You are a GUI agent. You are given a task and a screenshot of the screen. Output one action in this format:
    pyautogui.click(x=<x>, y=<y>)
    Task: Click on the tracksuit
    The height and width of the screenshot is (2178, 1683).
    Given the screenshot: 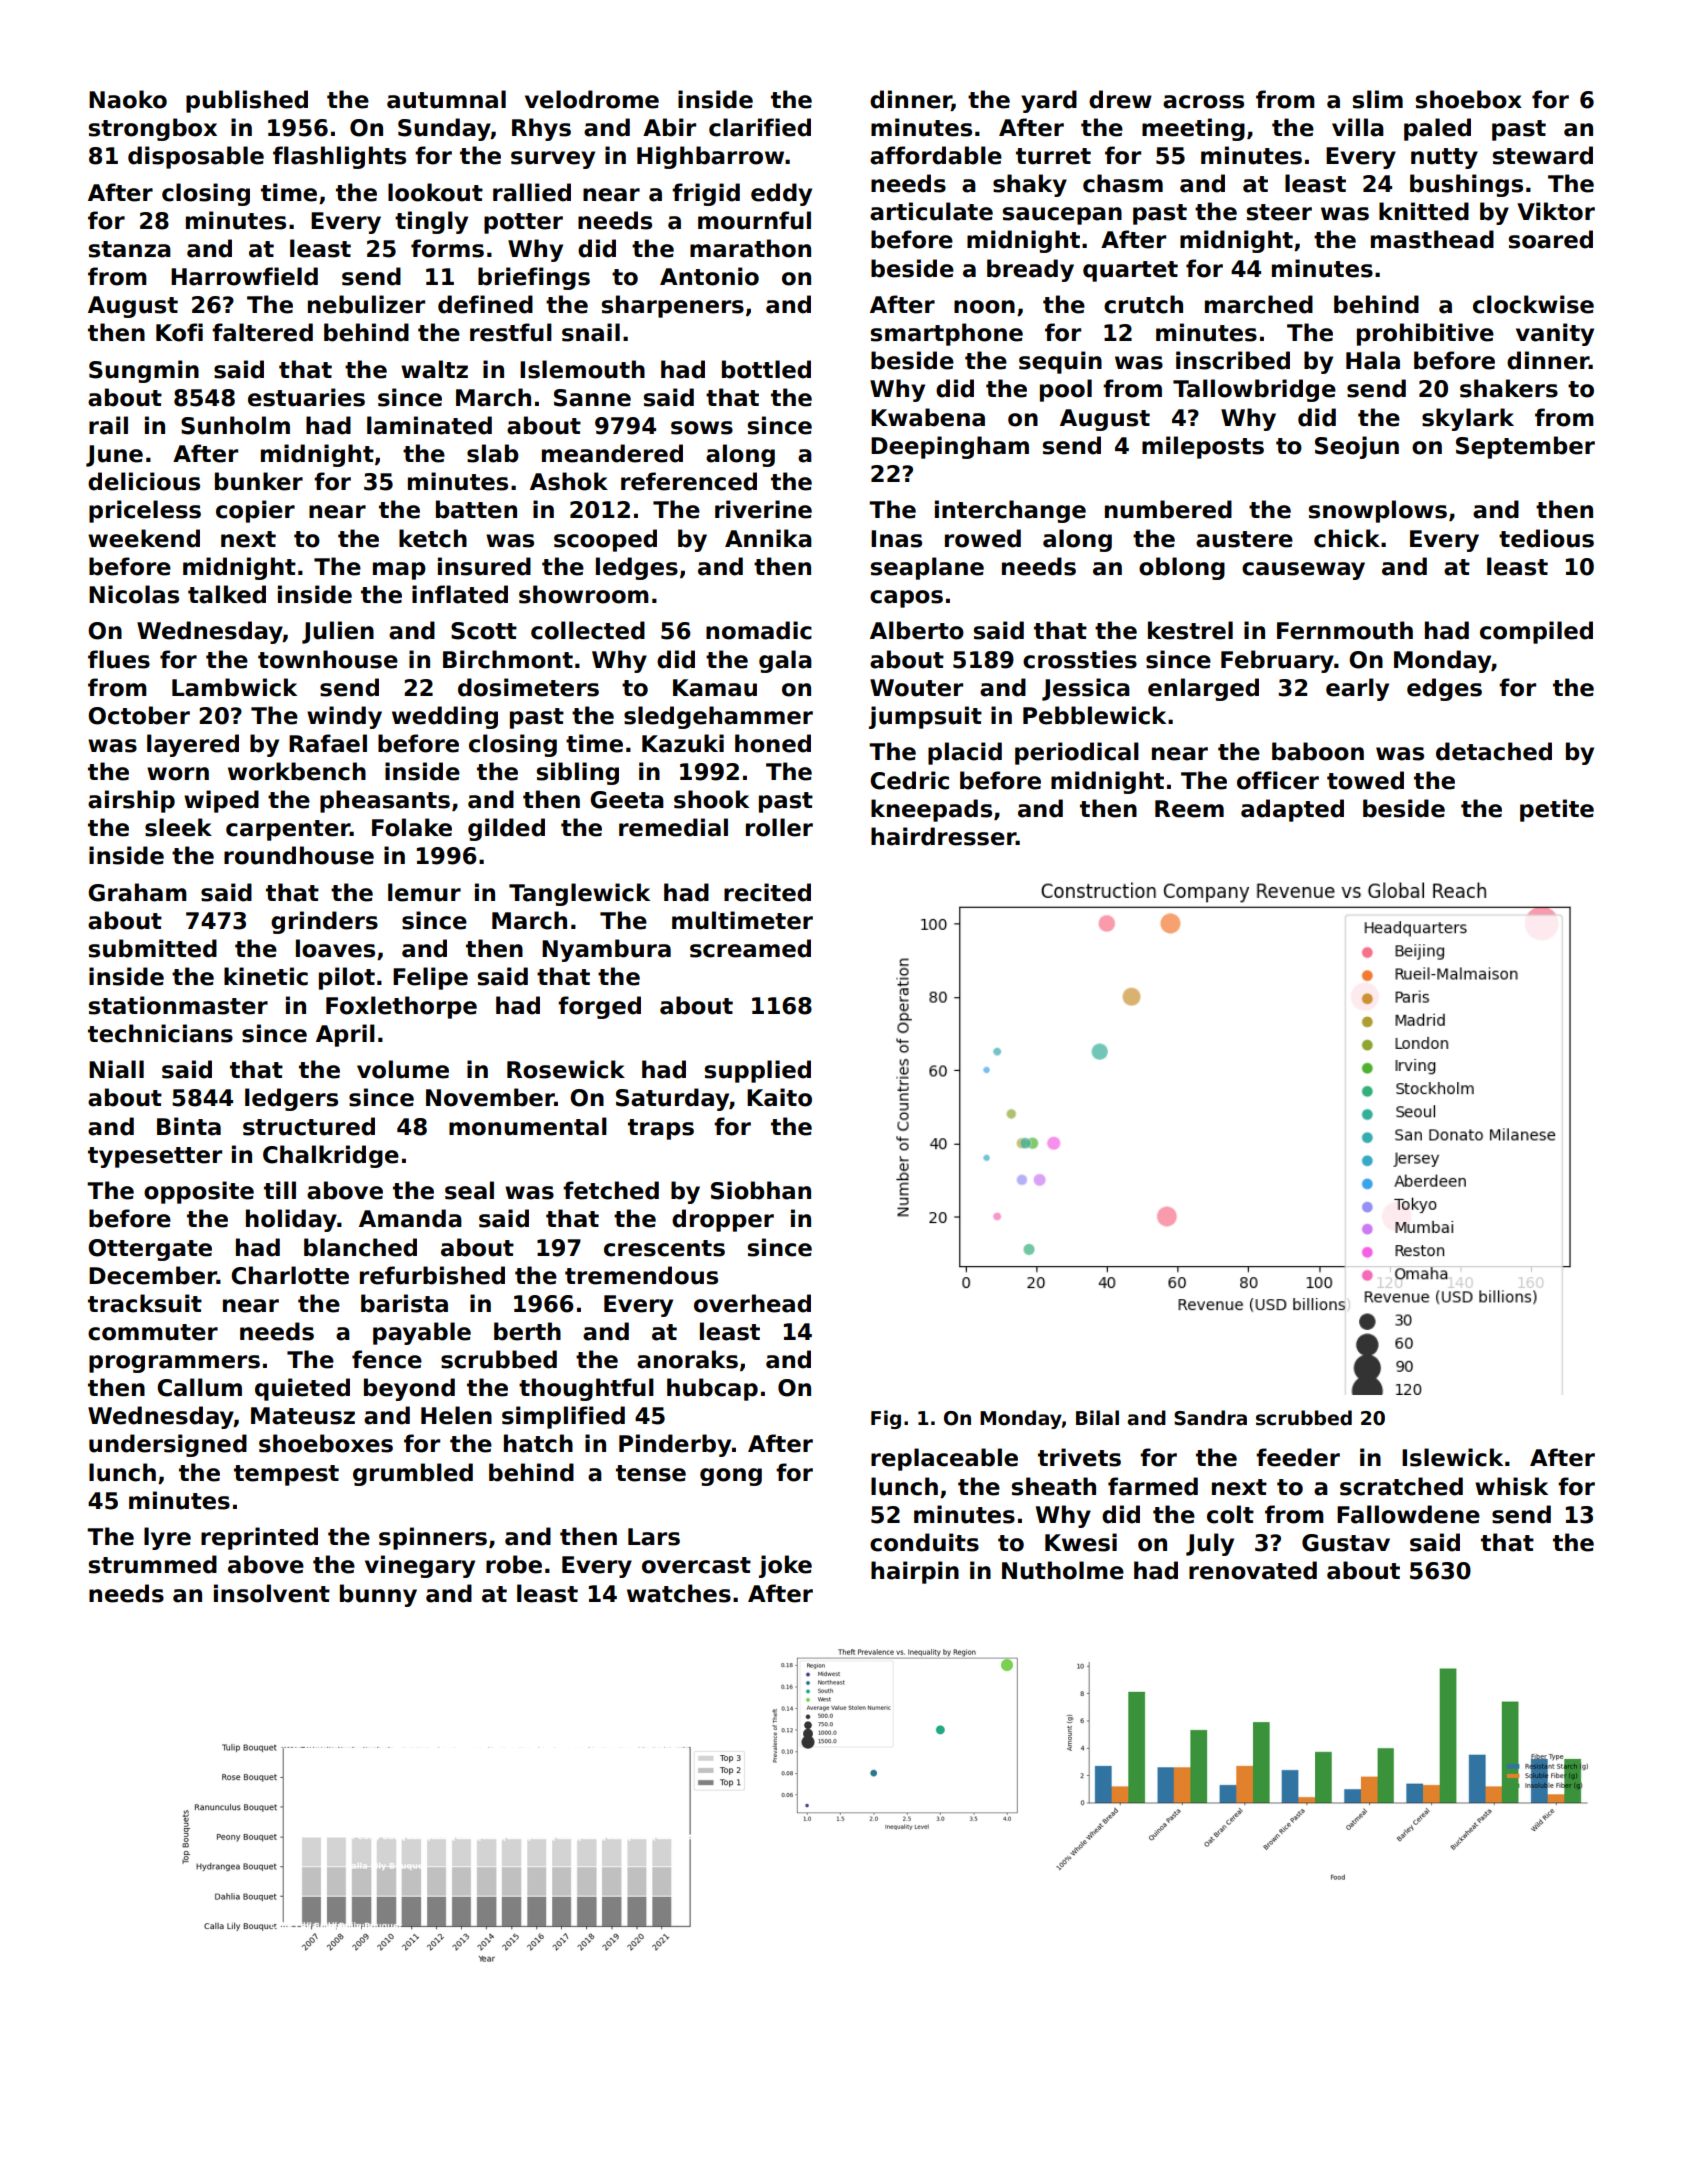 What is the action you would take?
    pyautogui.click(x=145, y=1303)
